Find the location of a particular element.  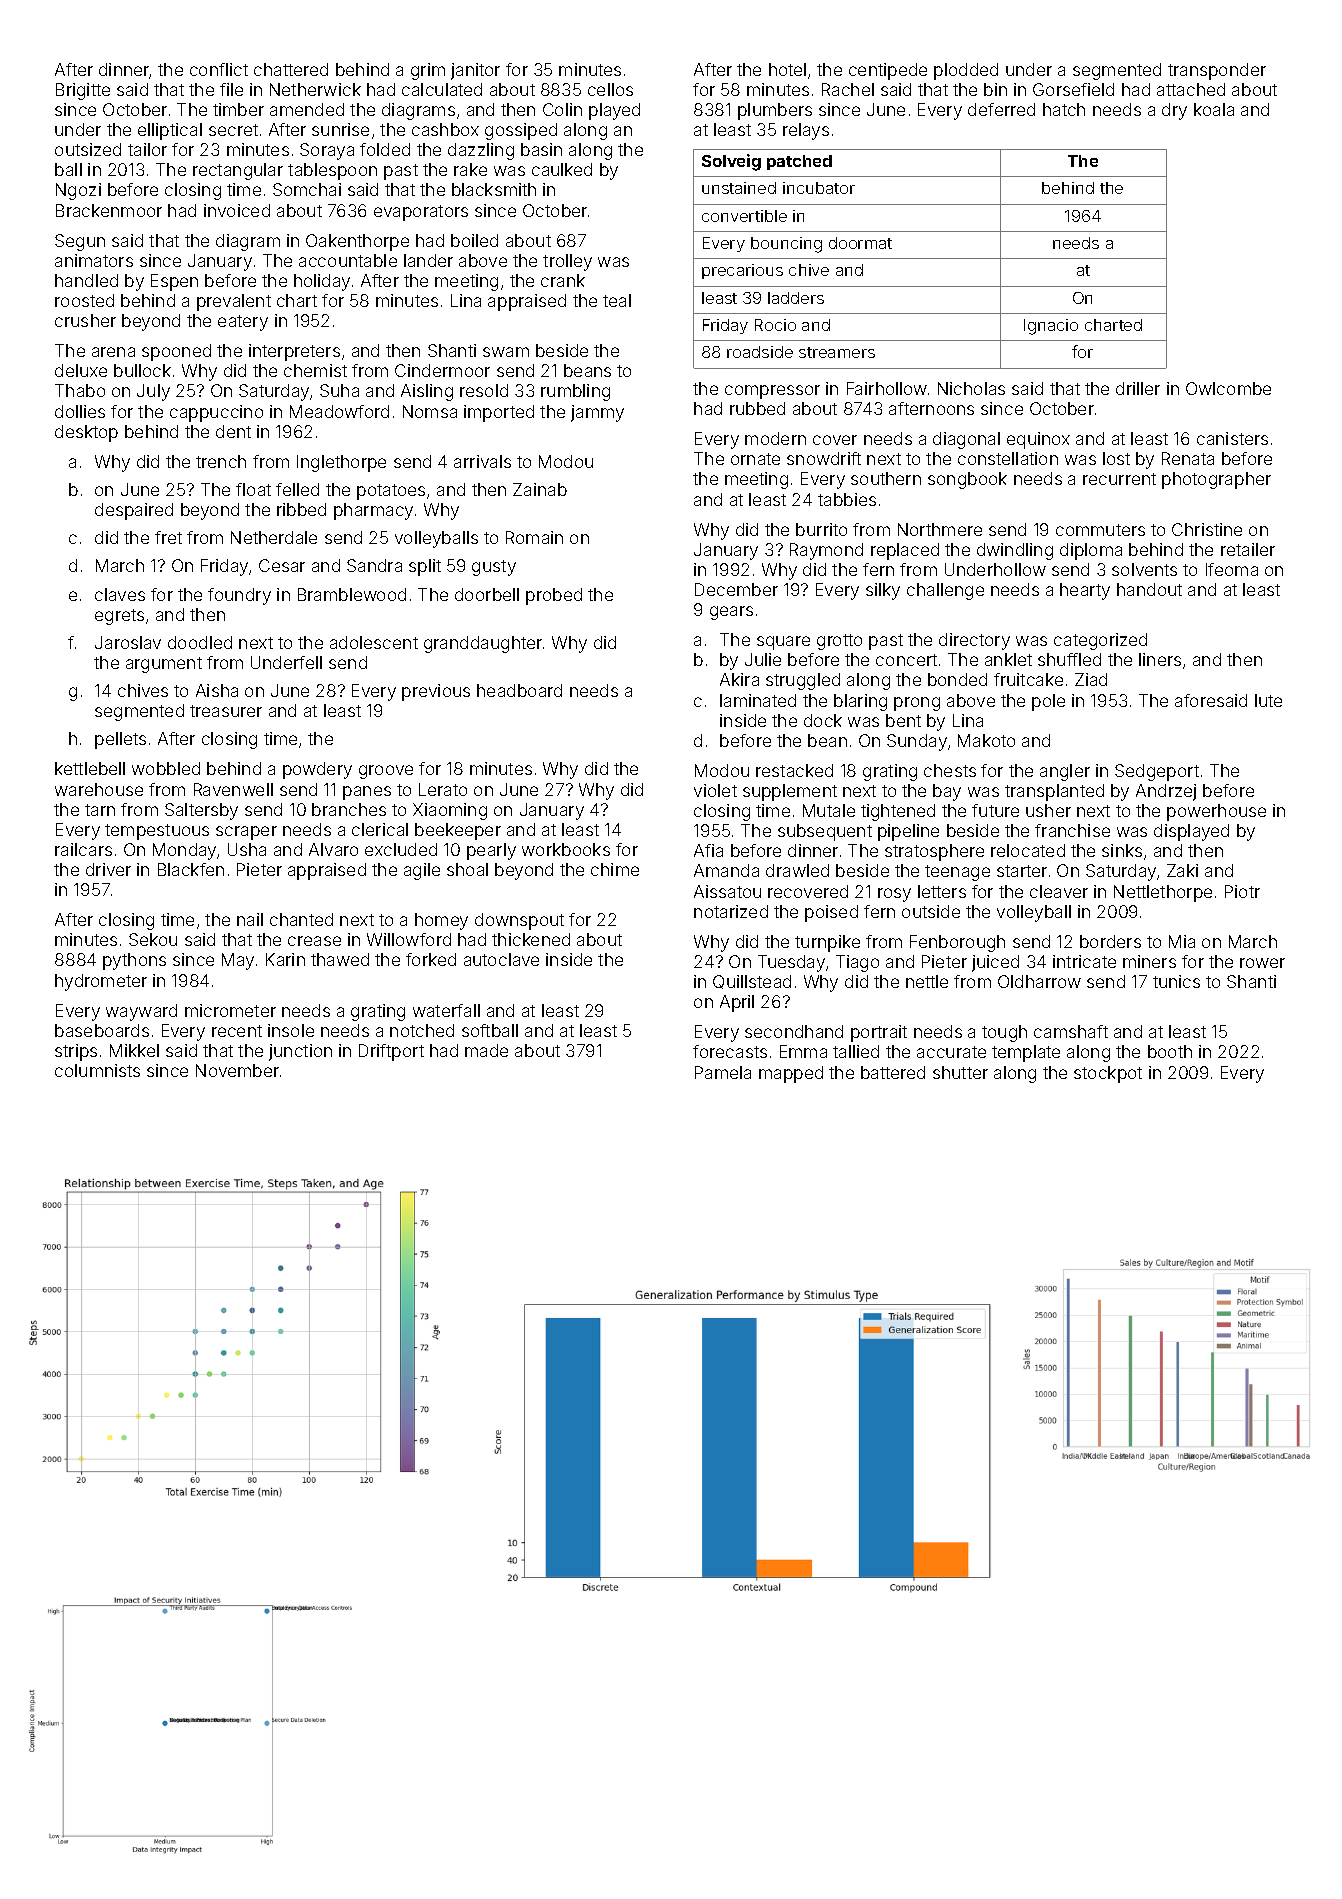

columnists is located at coordinates (97, 1070).
